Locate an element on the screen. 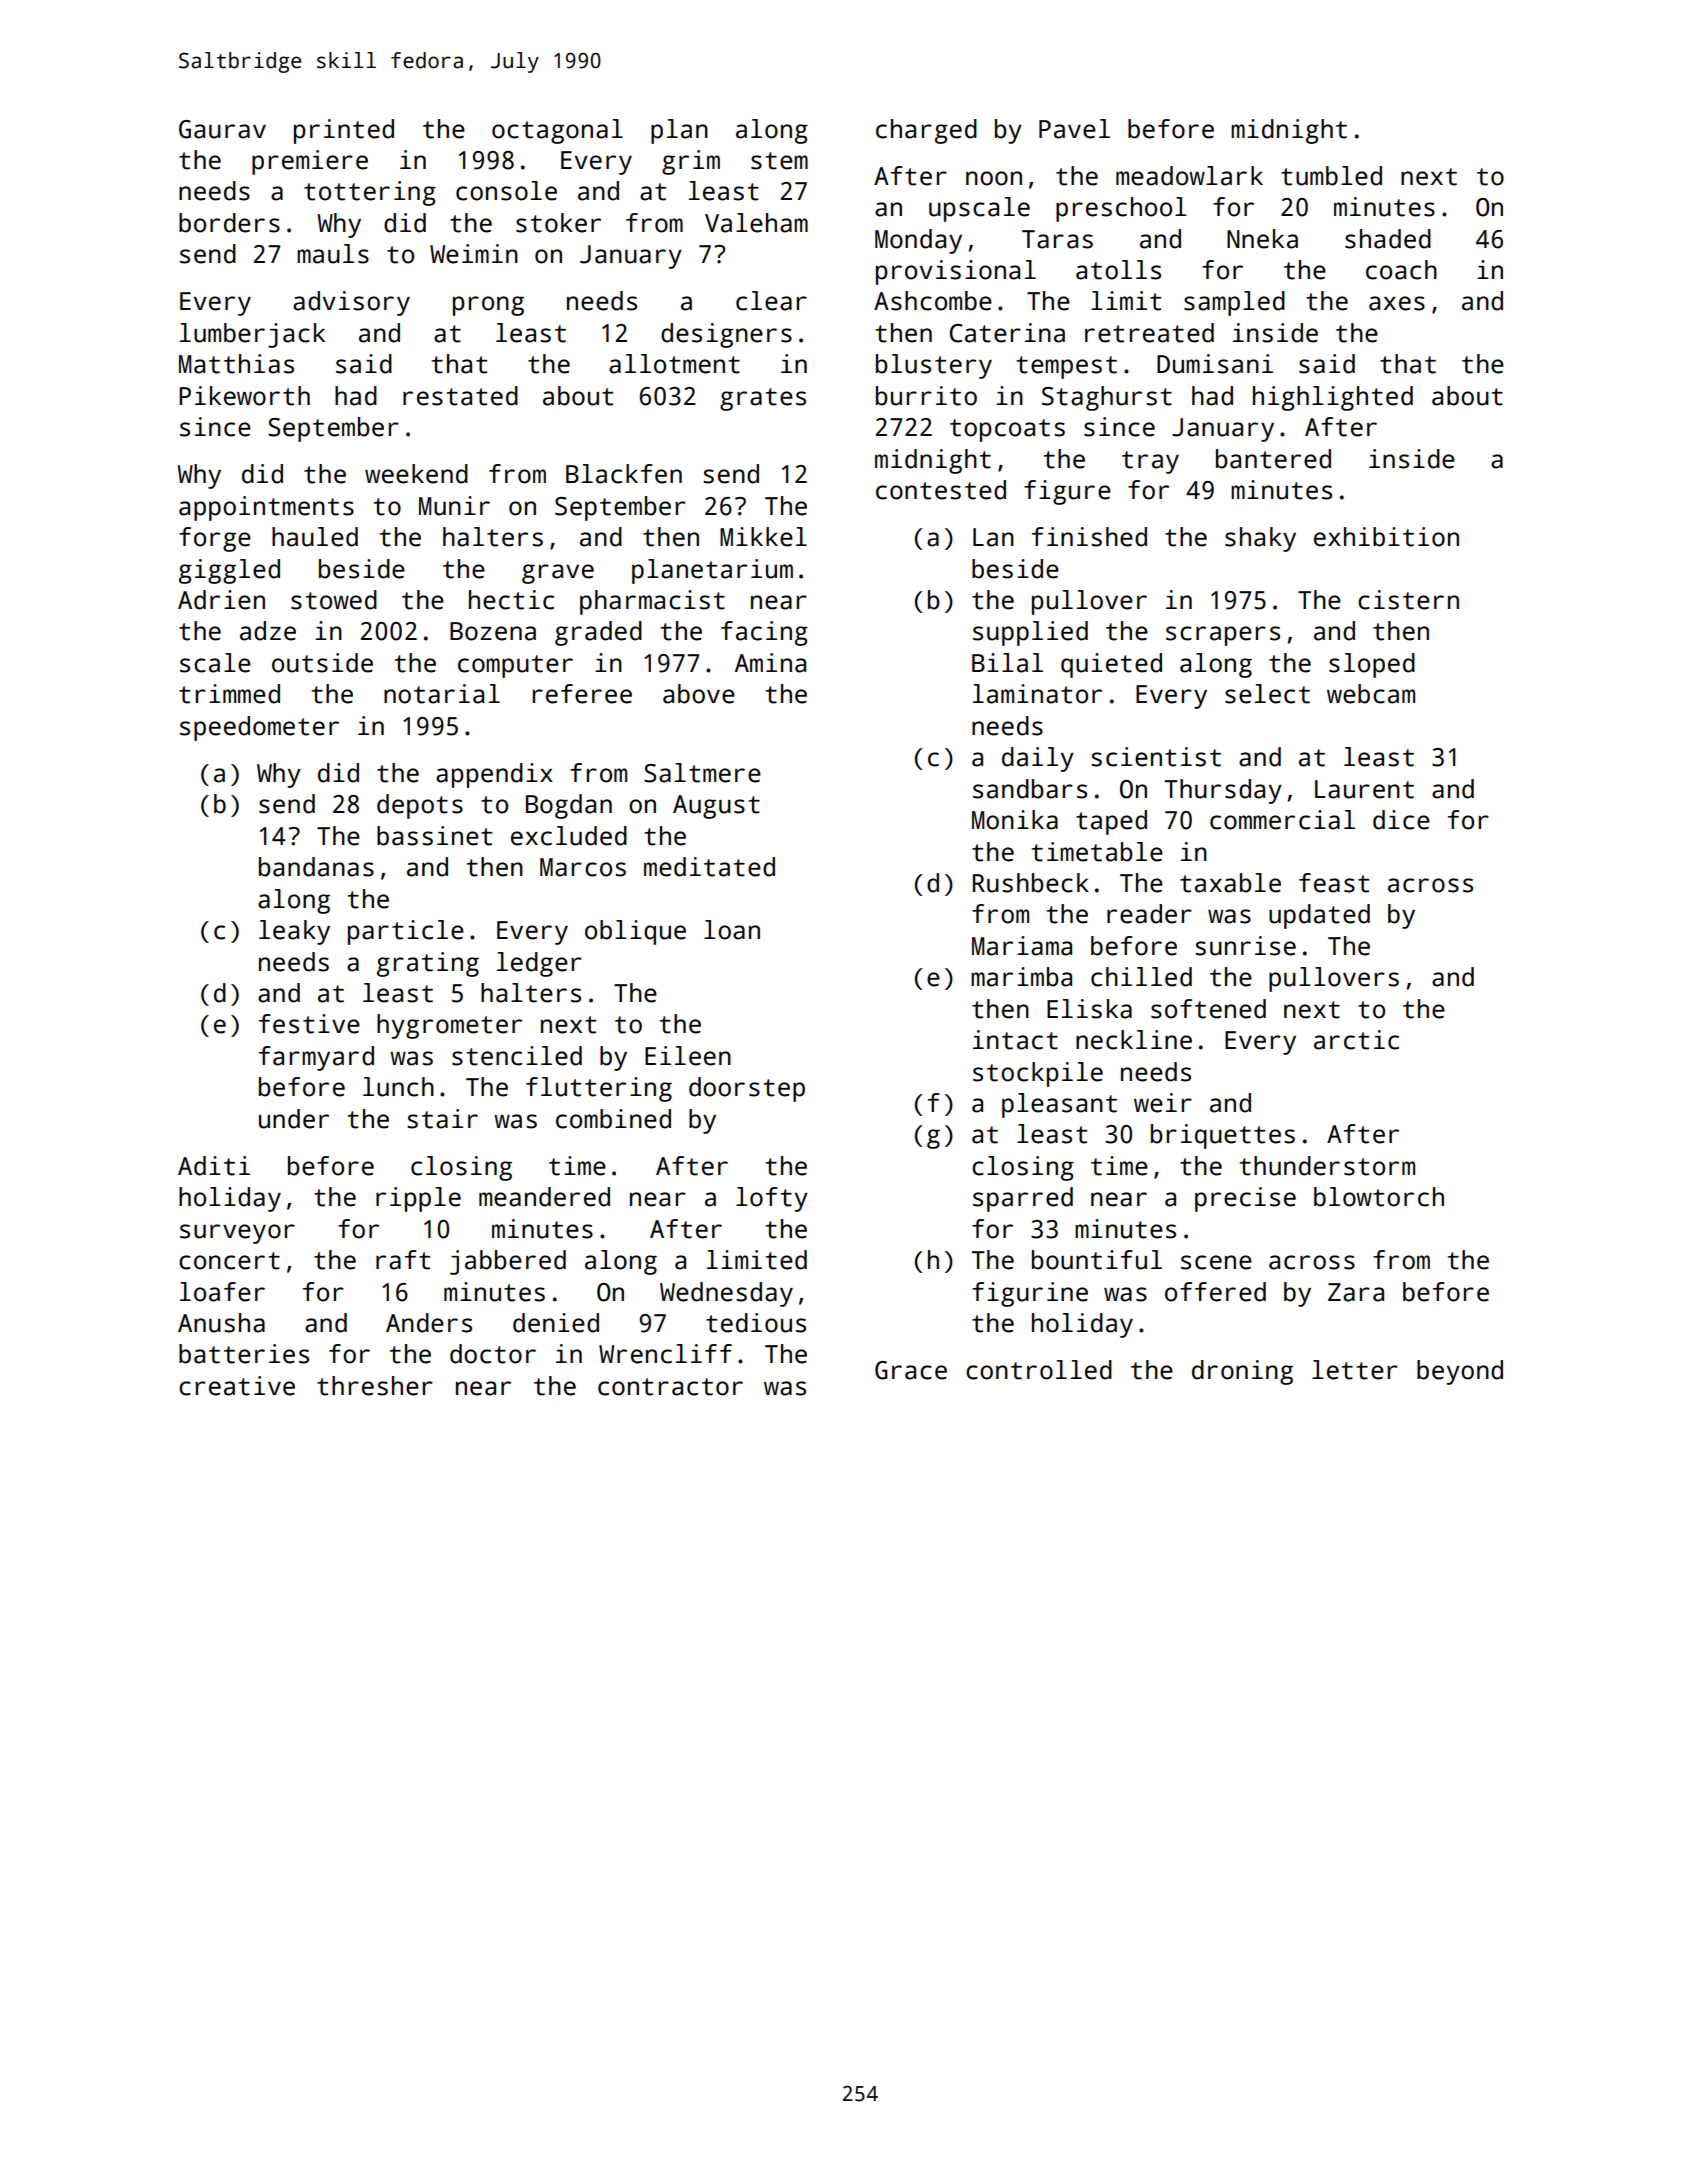 The image size is (1683, 2178). outside is located at coordinates (322, 663).
